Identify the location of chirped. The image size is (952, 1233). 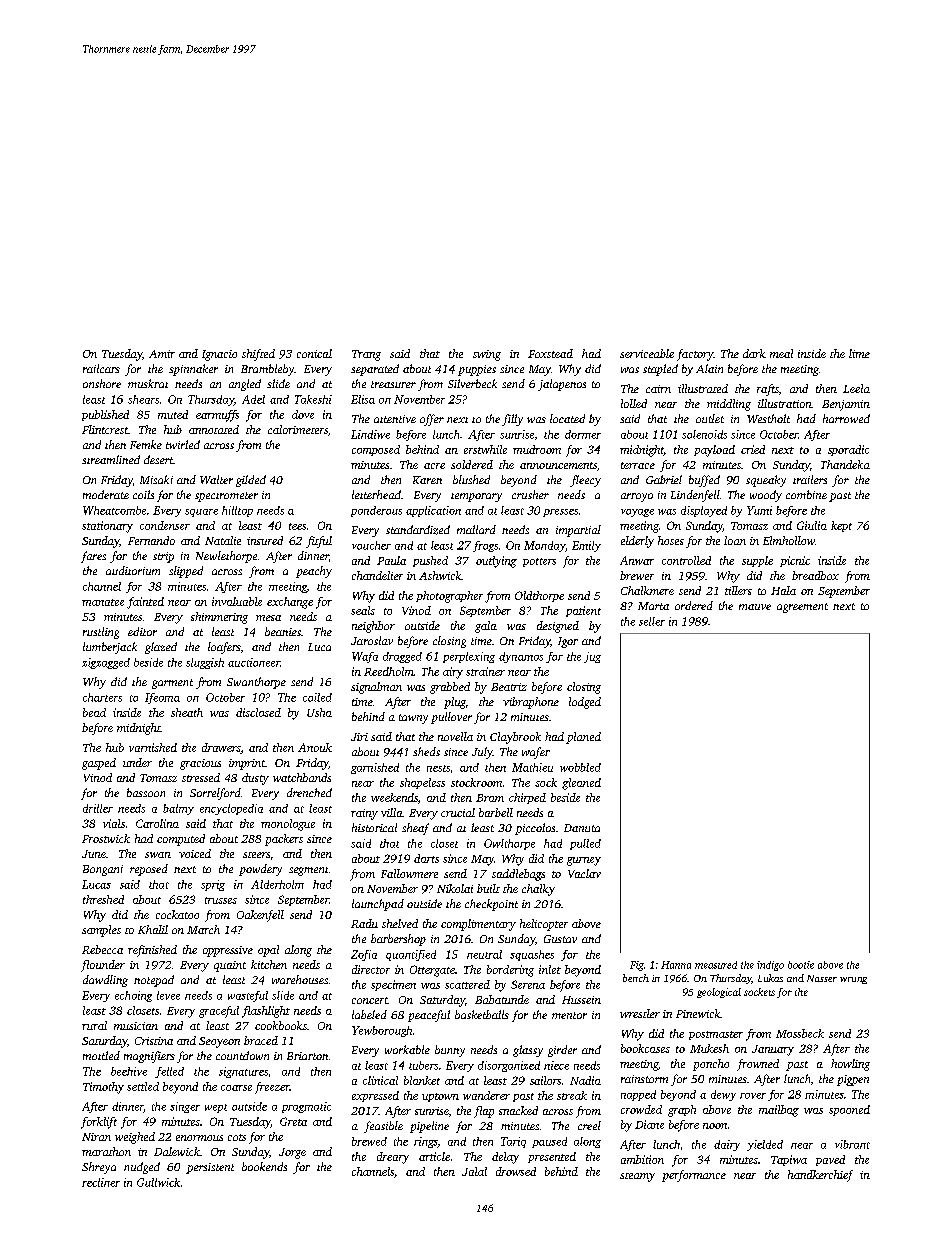
(527, 798).
